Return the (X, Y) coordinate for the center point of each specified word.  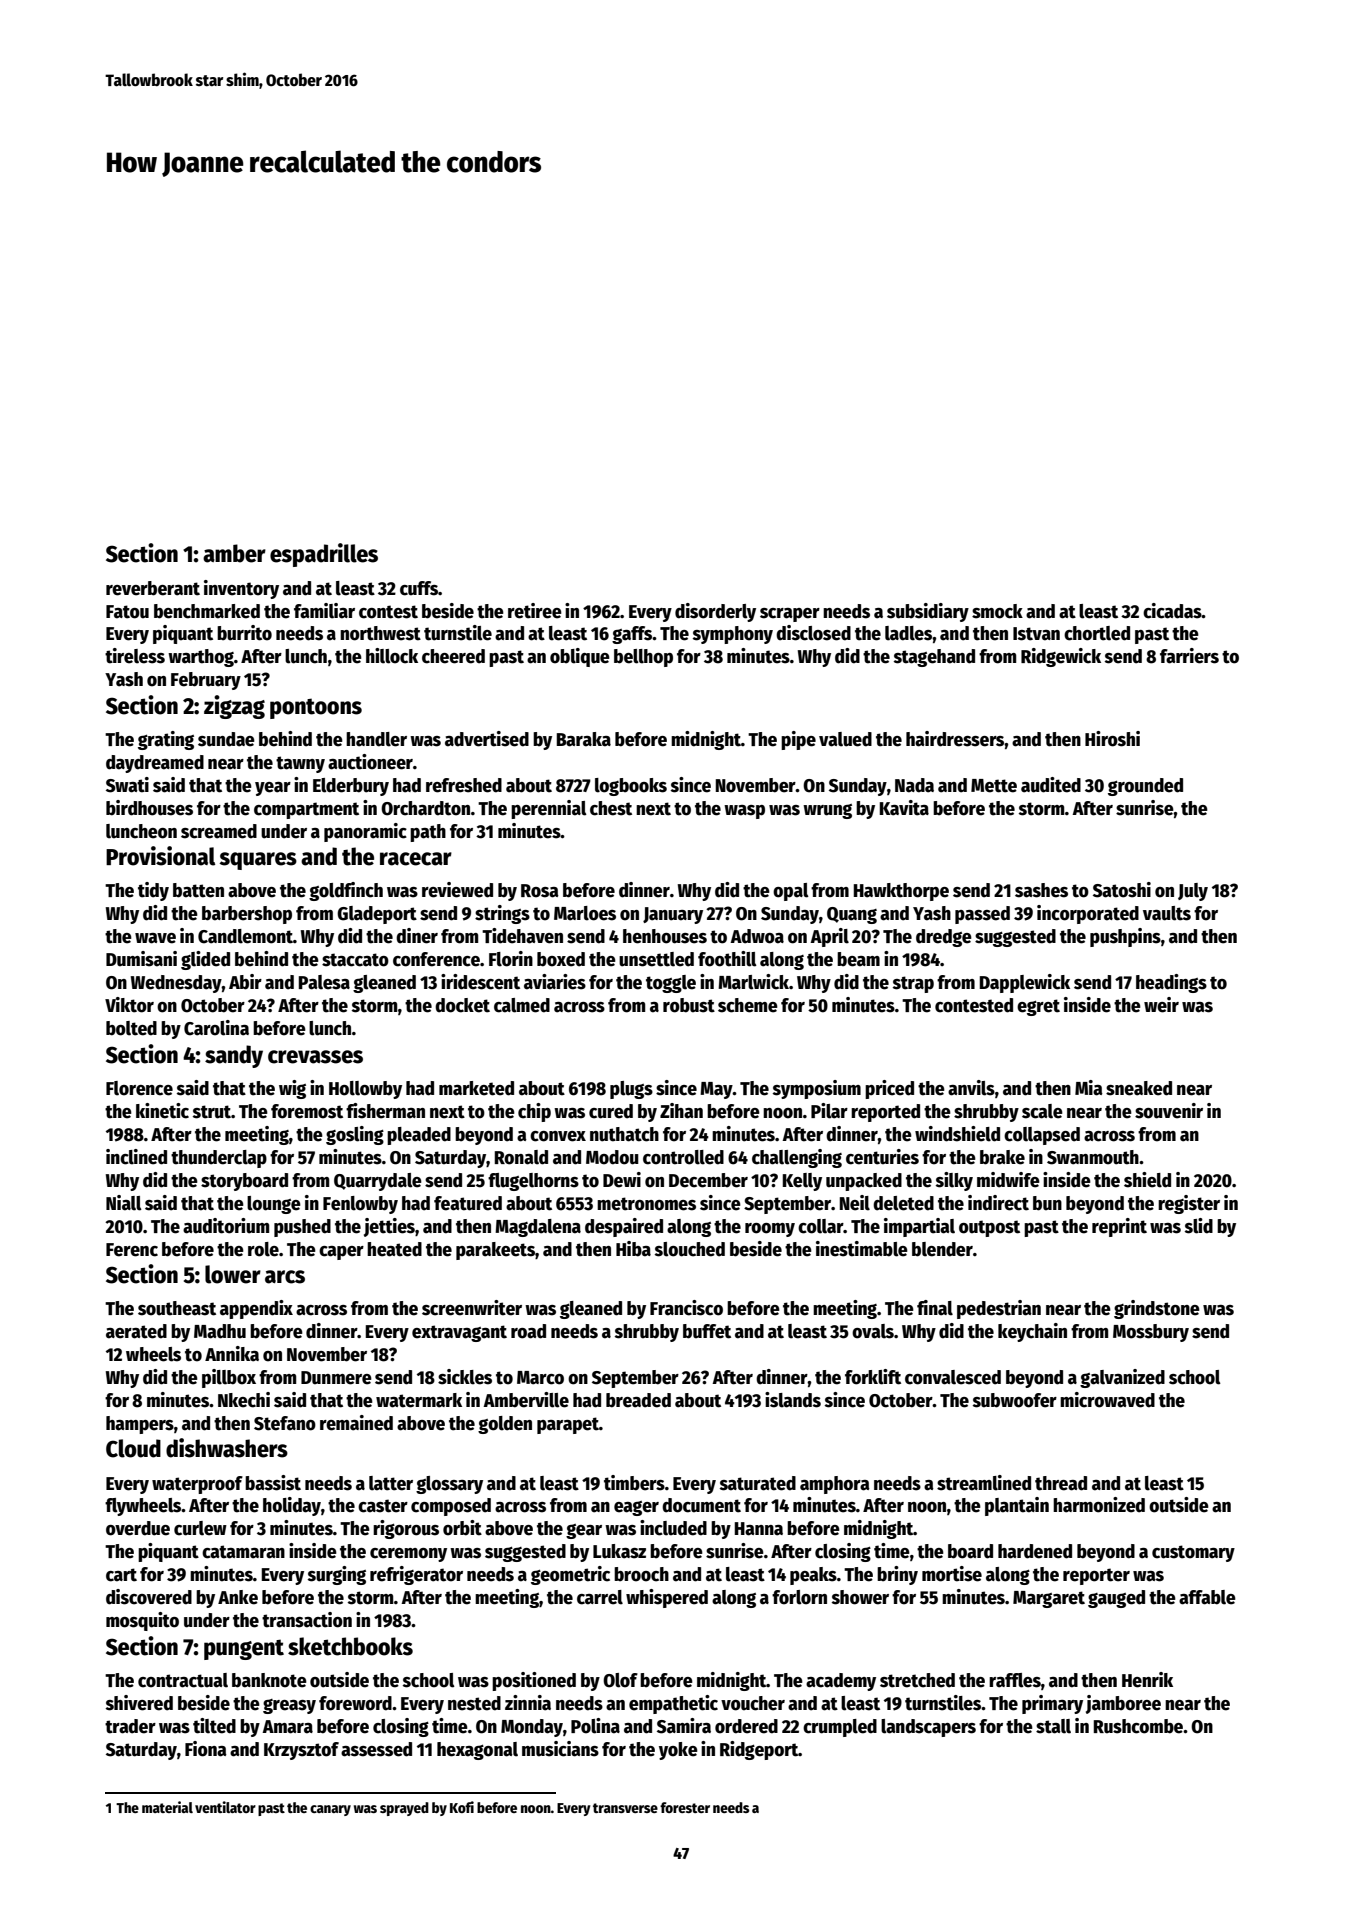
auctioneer (370, 762)
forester (685, 1807)
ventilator (225, 1807)
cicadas (1172, 611)
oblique (580, 657)
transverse (625, 1808)
